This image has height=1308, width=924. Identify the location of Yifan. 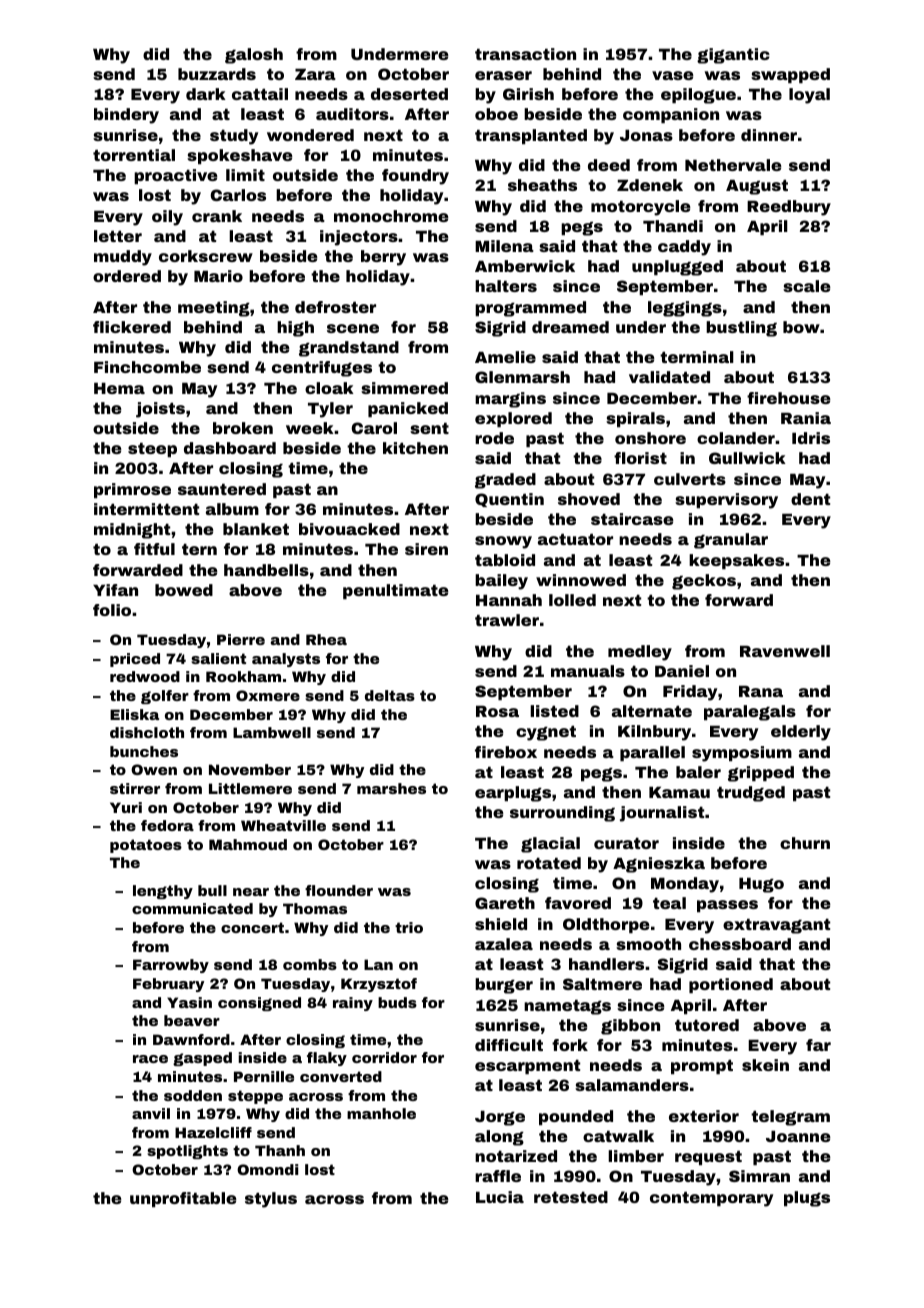
(115, 590).
